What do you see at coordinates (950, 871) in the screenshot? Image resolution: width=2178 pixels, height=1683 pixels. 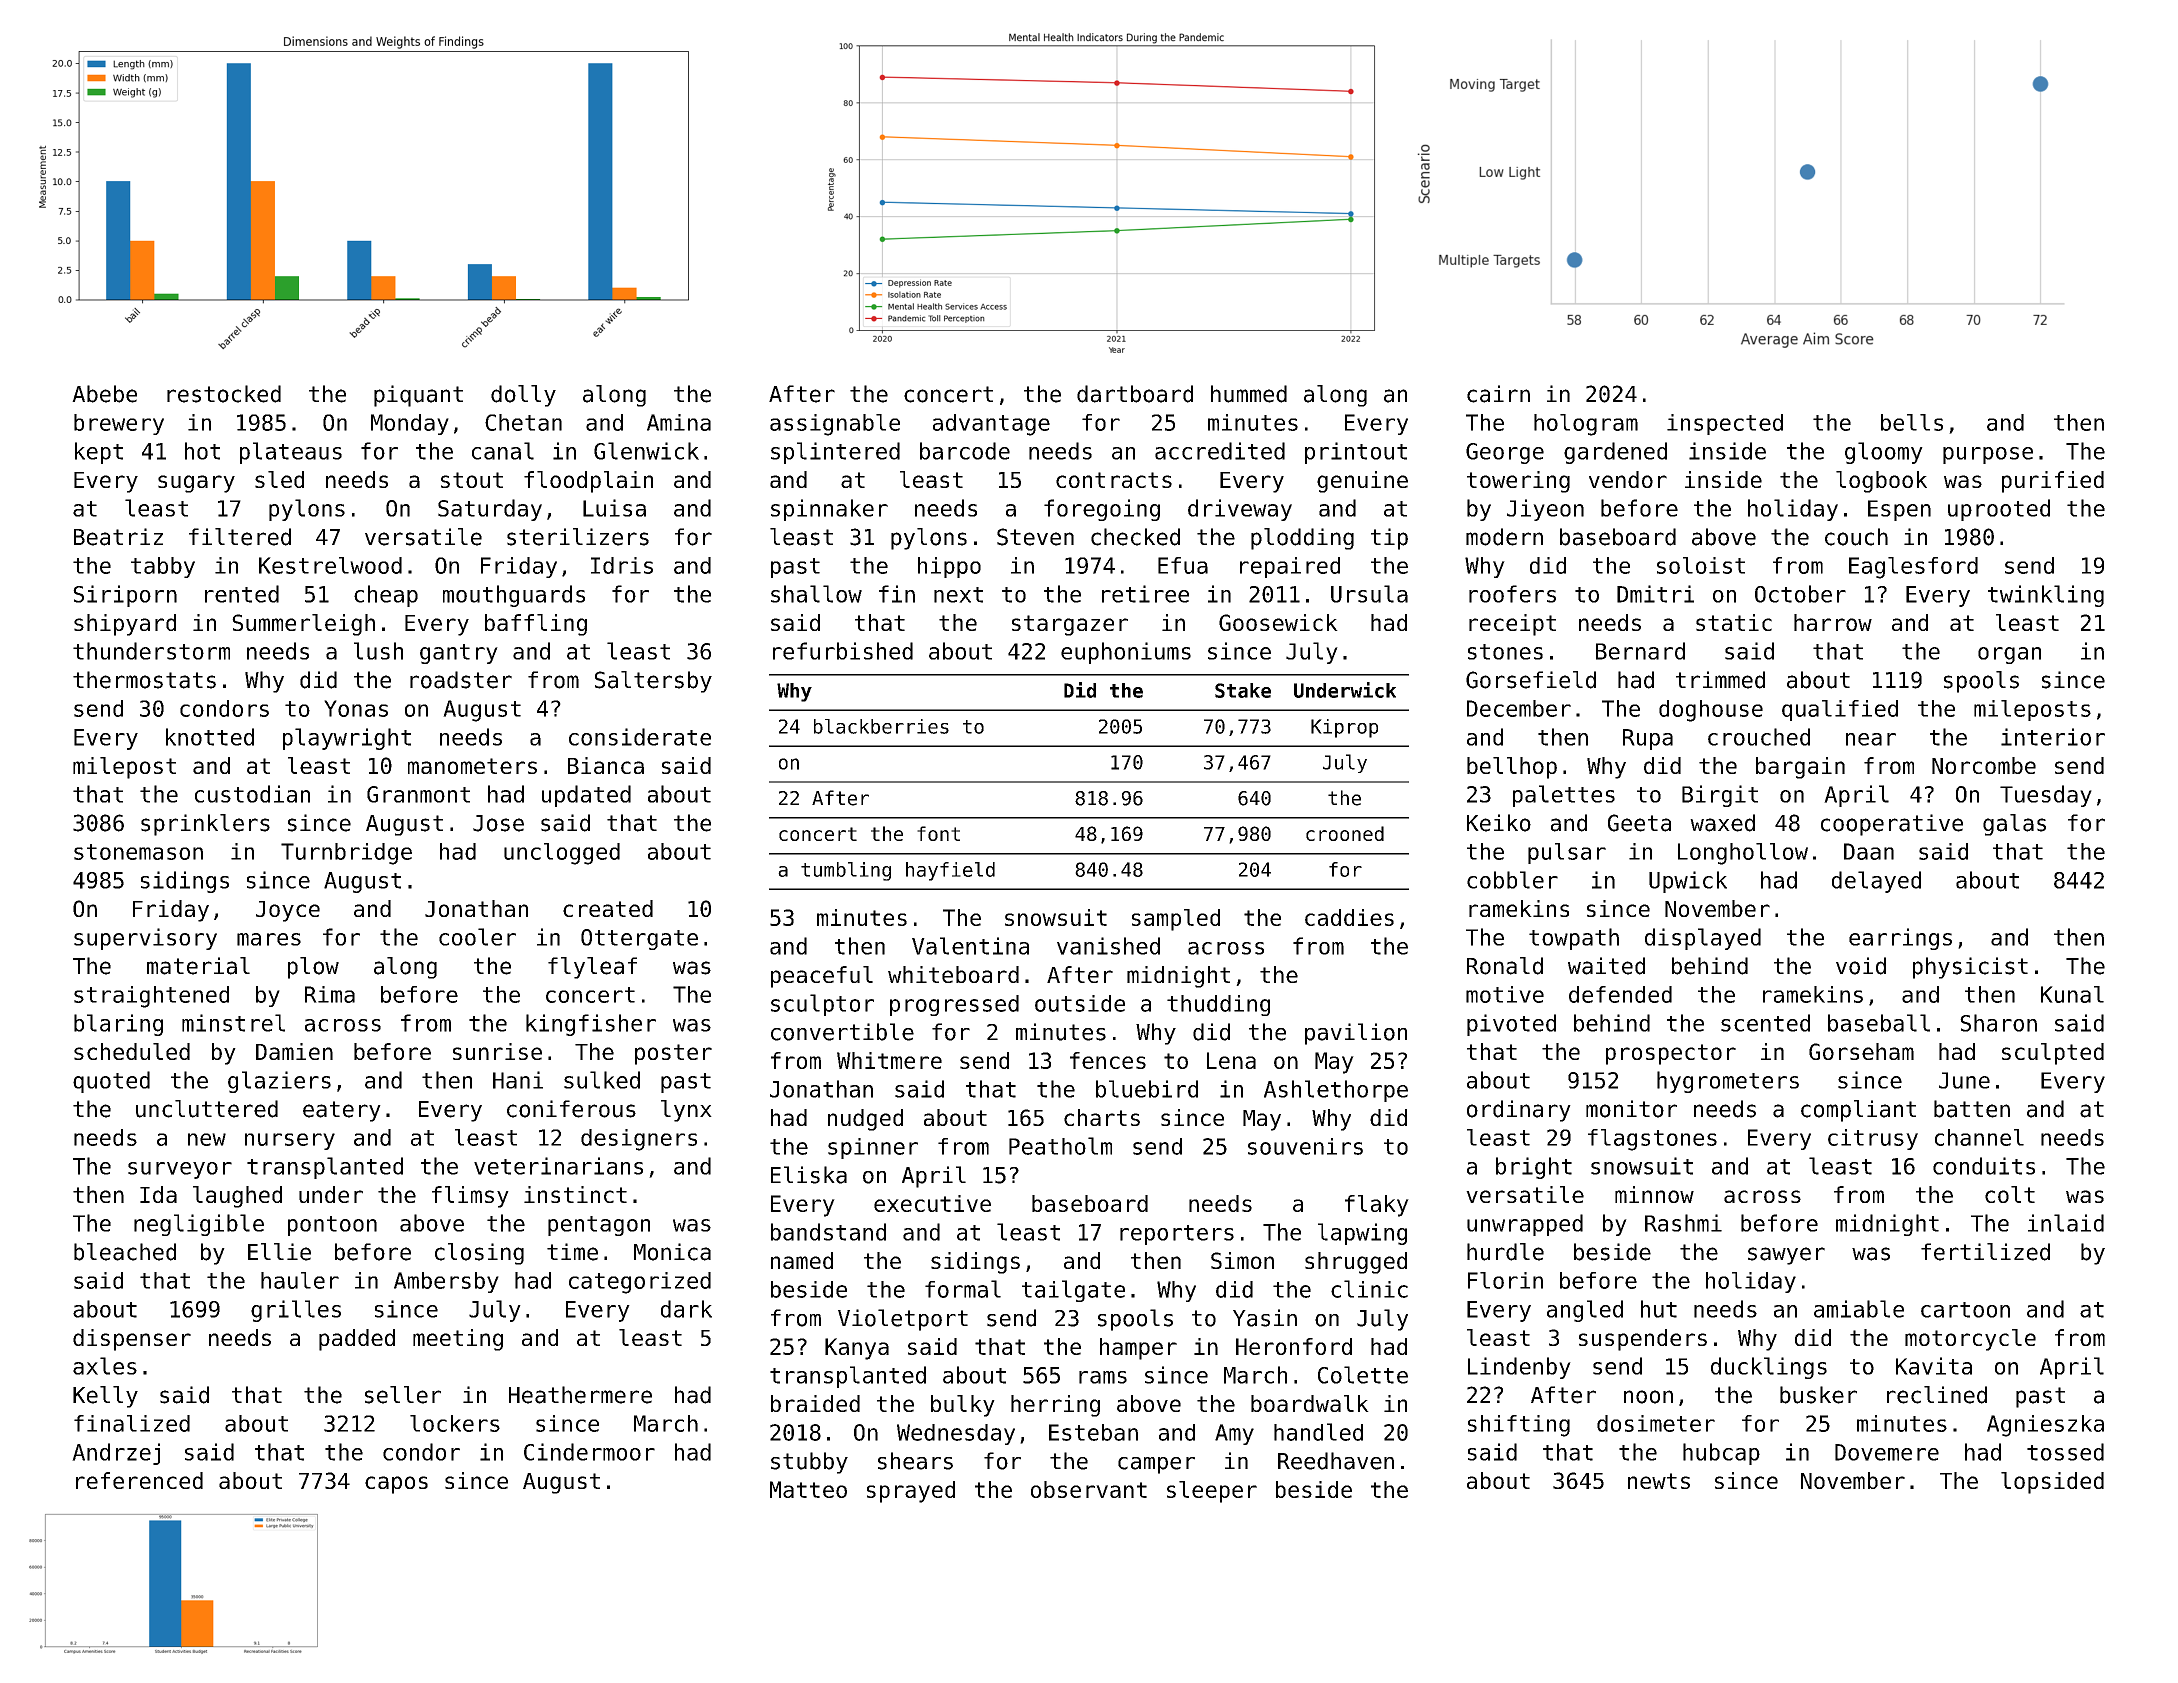 I see `hayfield` at bounding box center [950, 871].
